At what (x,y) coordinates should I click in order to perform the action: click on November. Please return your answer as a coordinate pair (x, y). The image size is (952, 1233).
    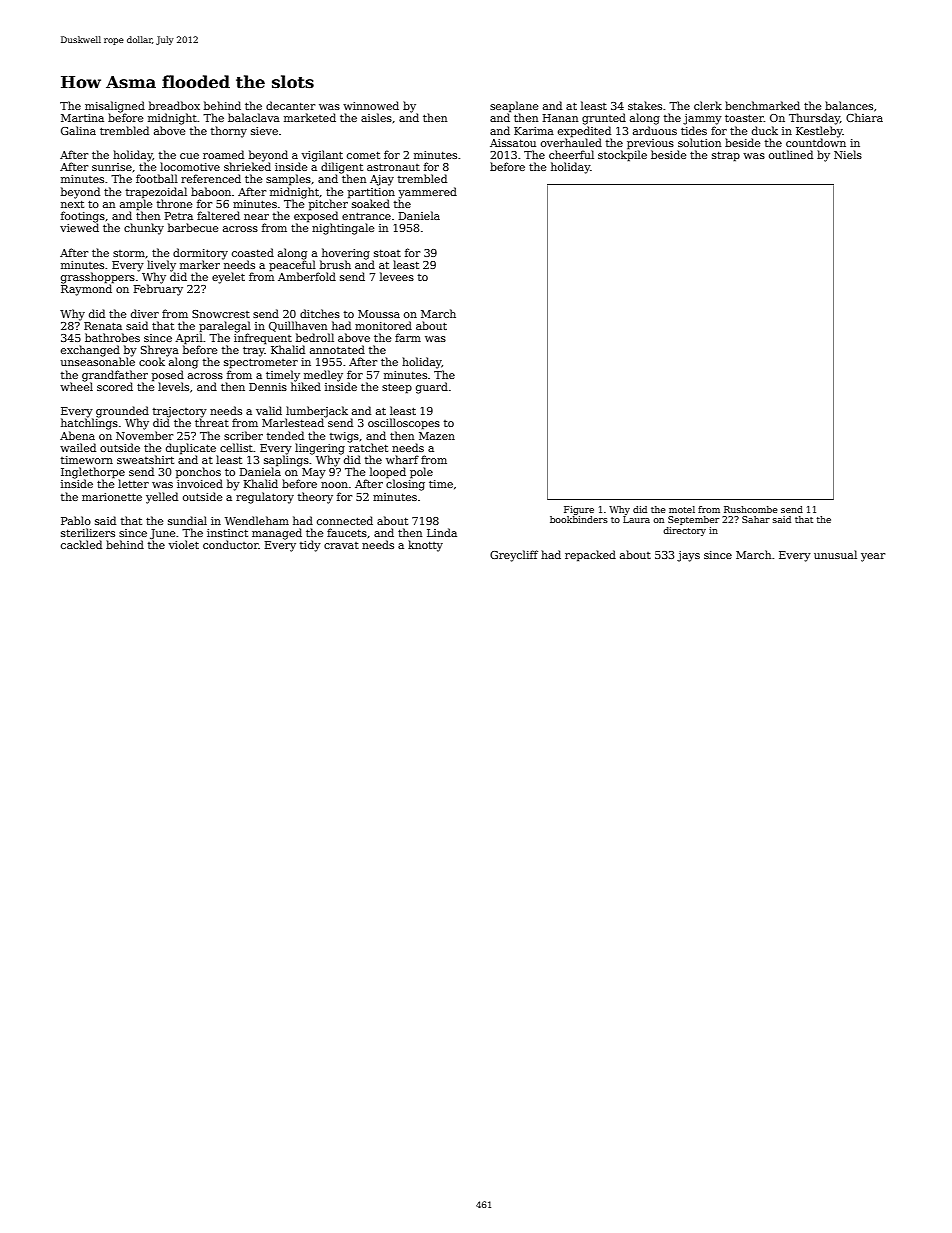
    Looking at the image, I should click on (144, 435).
